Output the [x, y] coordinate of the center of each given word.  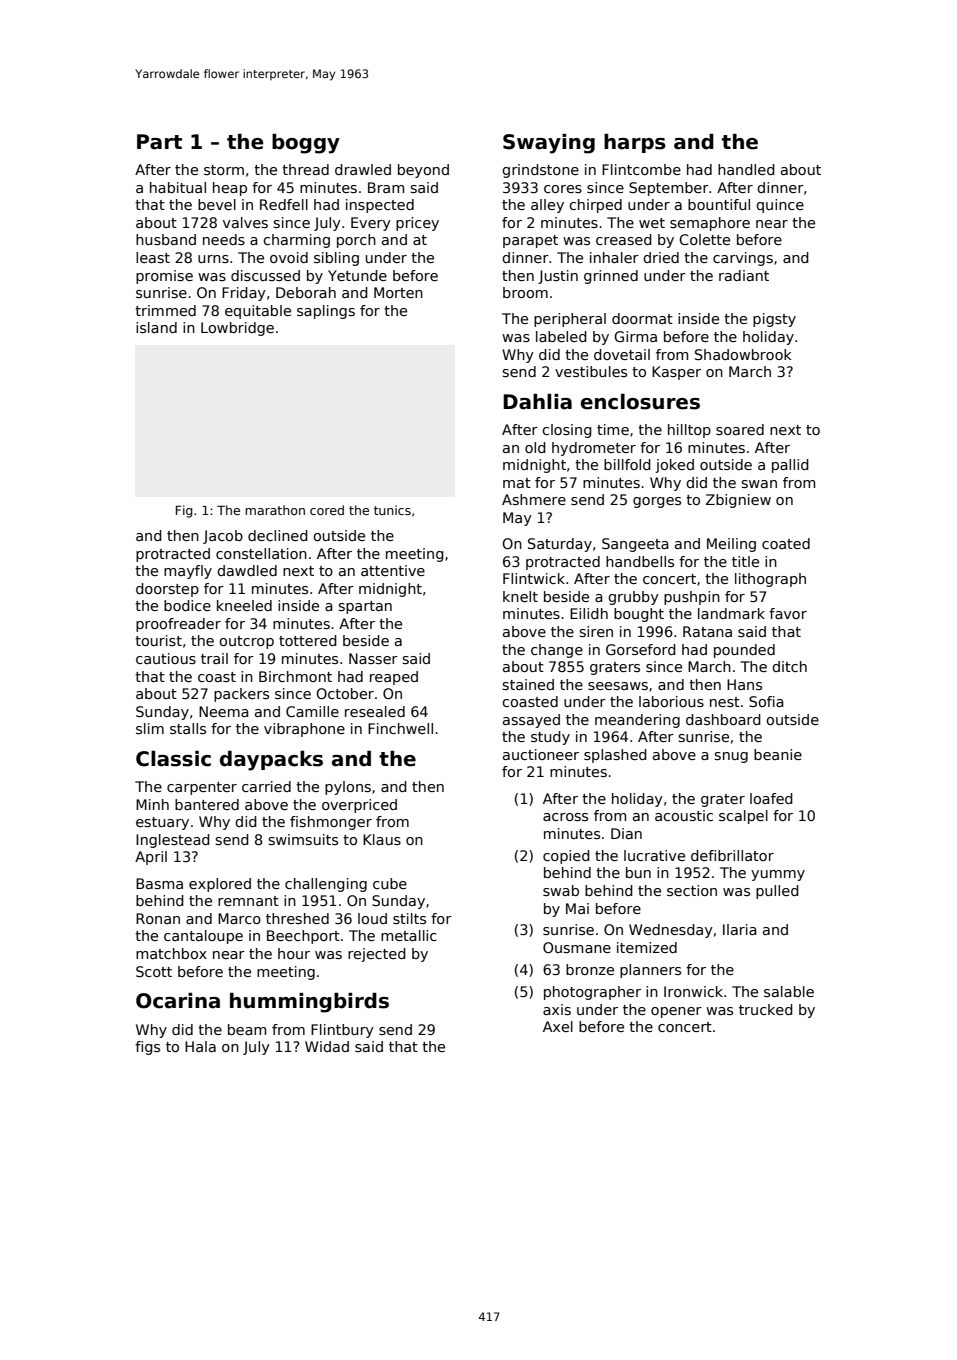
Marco [239, 918]
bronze [590, 969]
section [692, 890]
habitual [178, 187]
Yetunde [357, 275]
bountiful [719, 204]
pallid [790, 466]
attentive [393, 570]
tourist [158, 640]
